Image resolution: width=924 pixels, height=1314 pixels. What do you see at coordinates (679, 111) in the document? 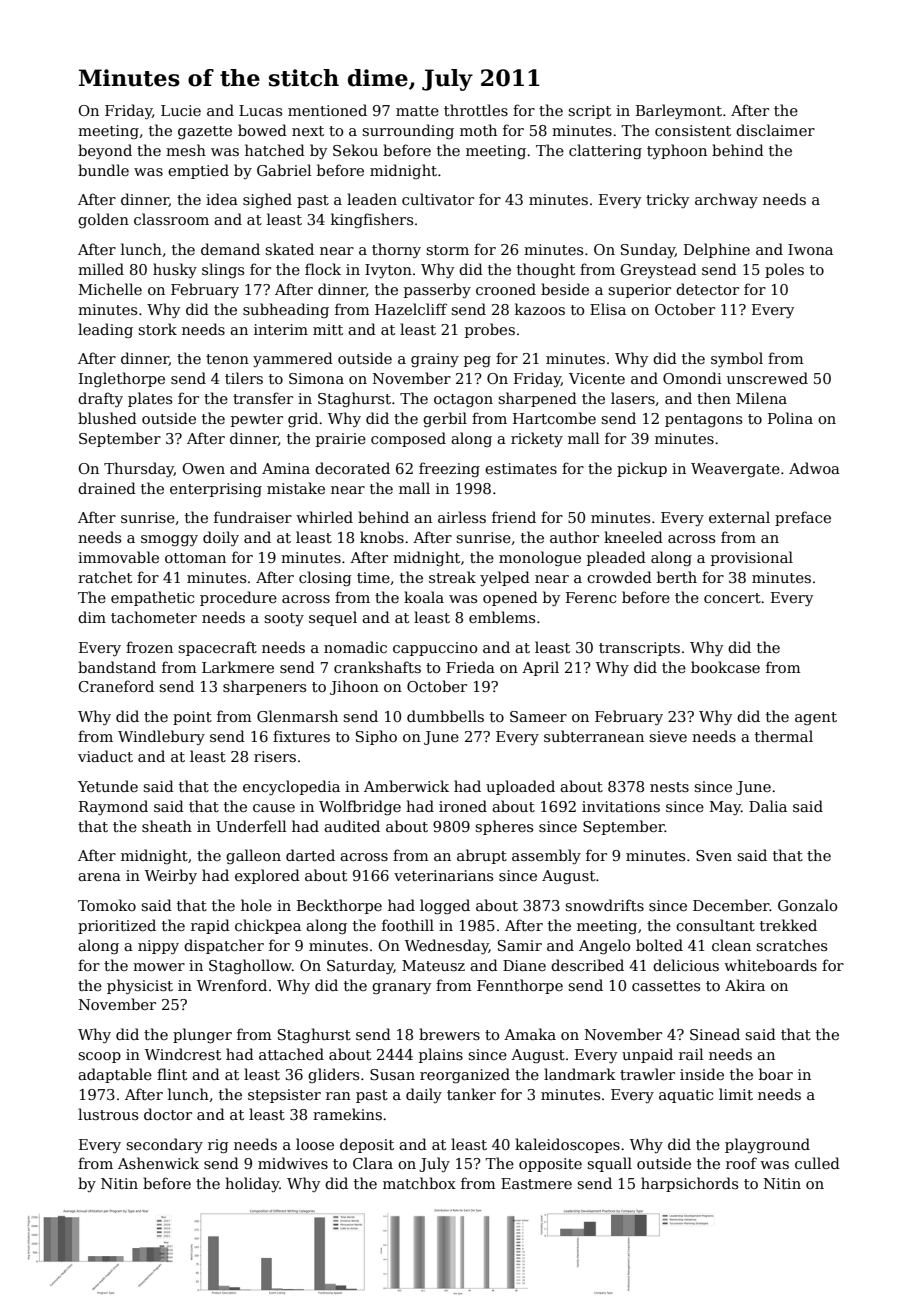
I see `Barleymont` at bounding box center [679, 111].
